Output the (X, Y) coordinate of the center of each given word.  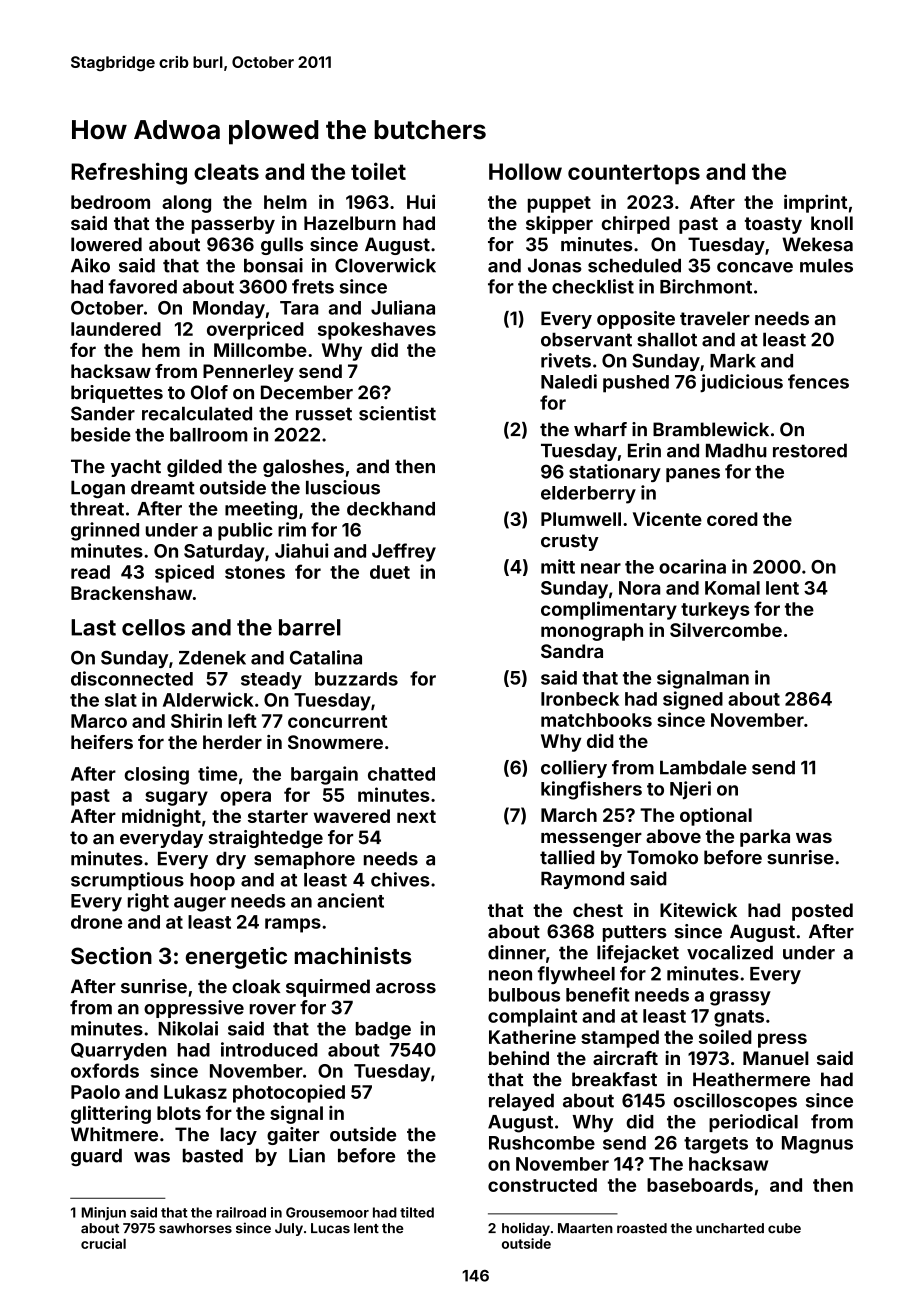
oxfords (105, 1070)
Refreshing (129, 173)
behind (519, 1058)
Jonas (555, 266)
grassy (740, 998)
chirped (636, 225)
